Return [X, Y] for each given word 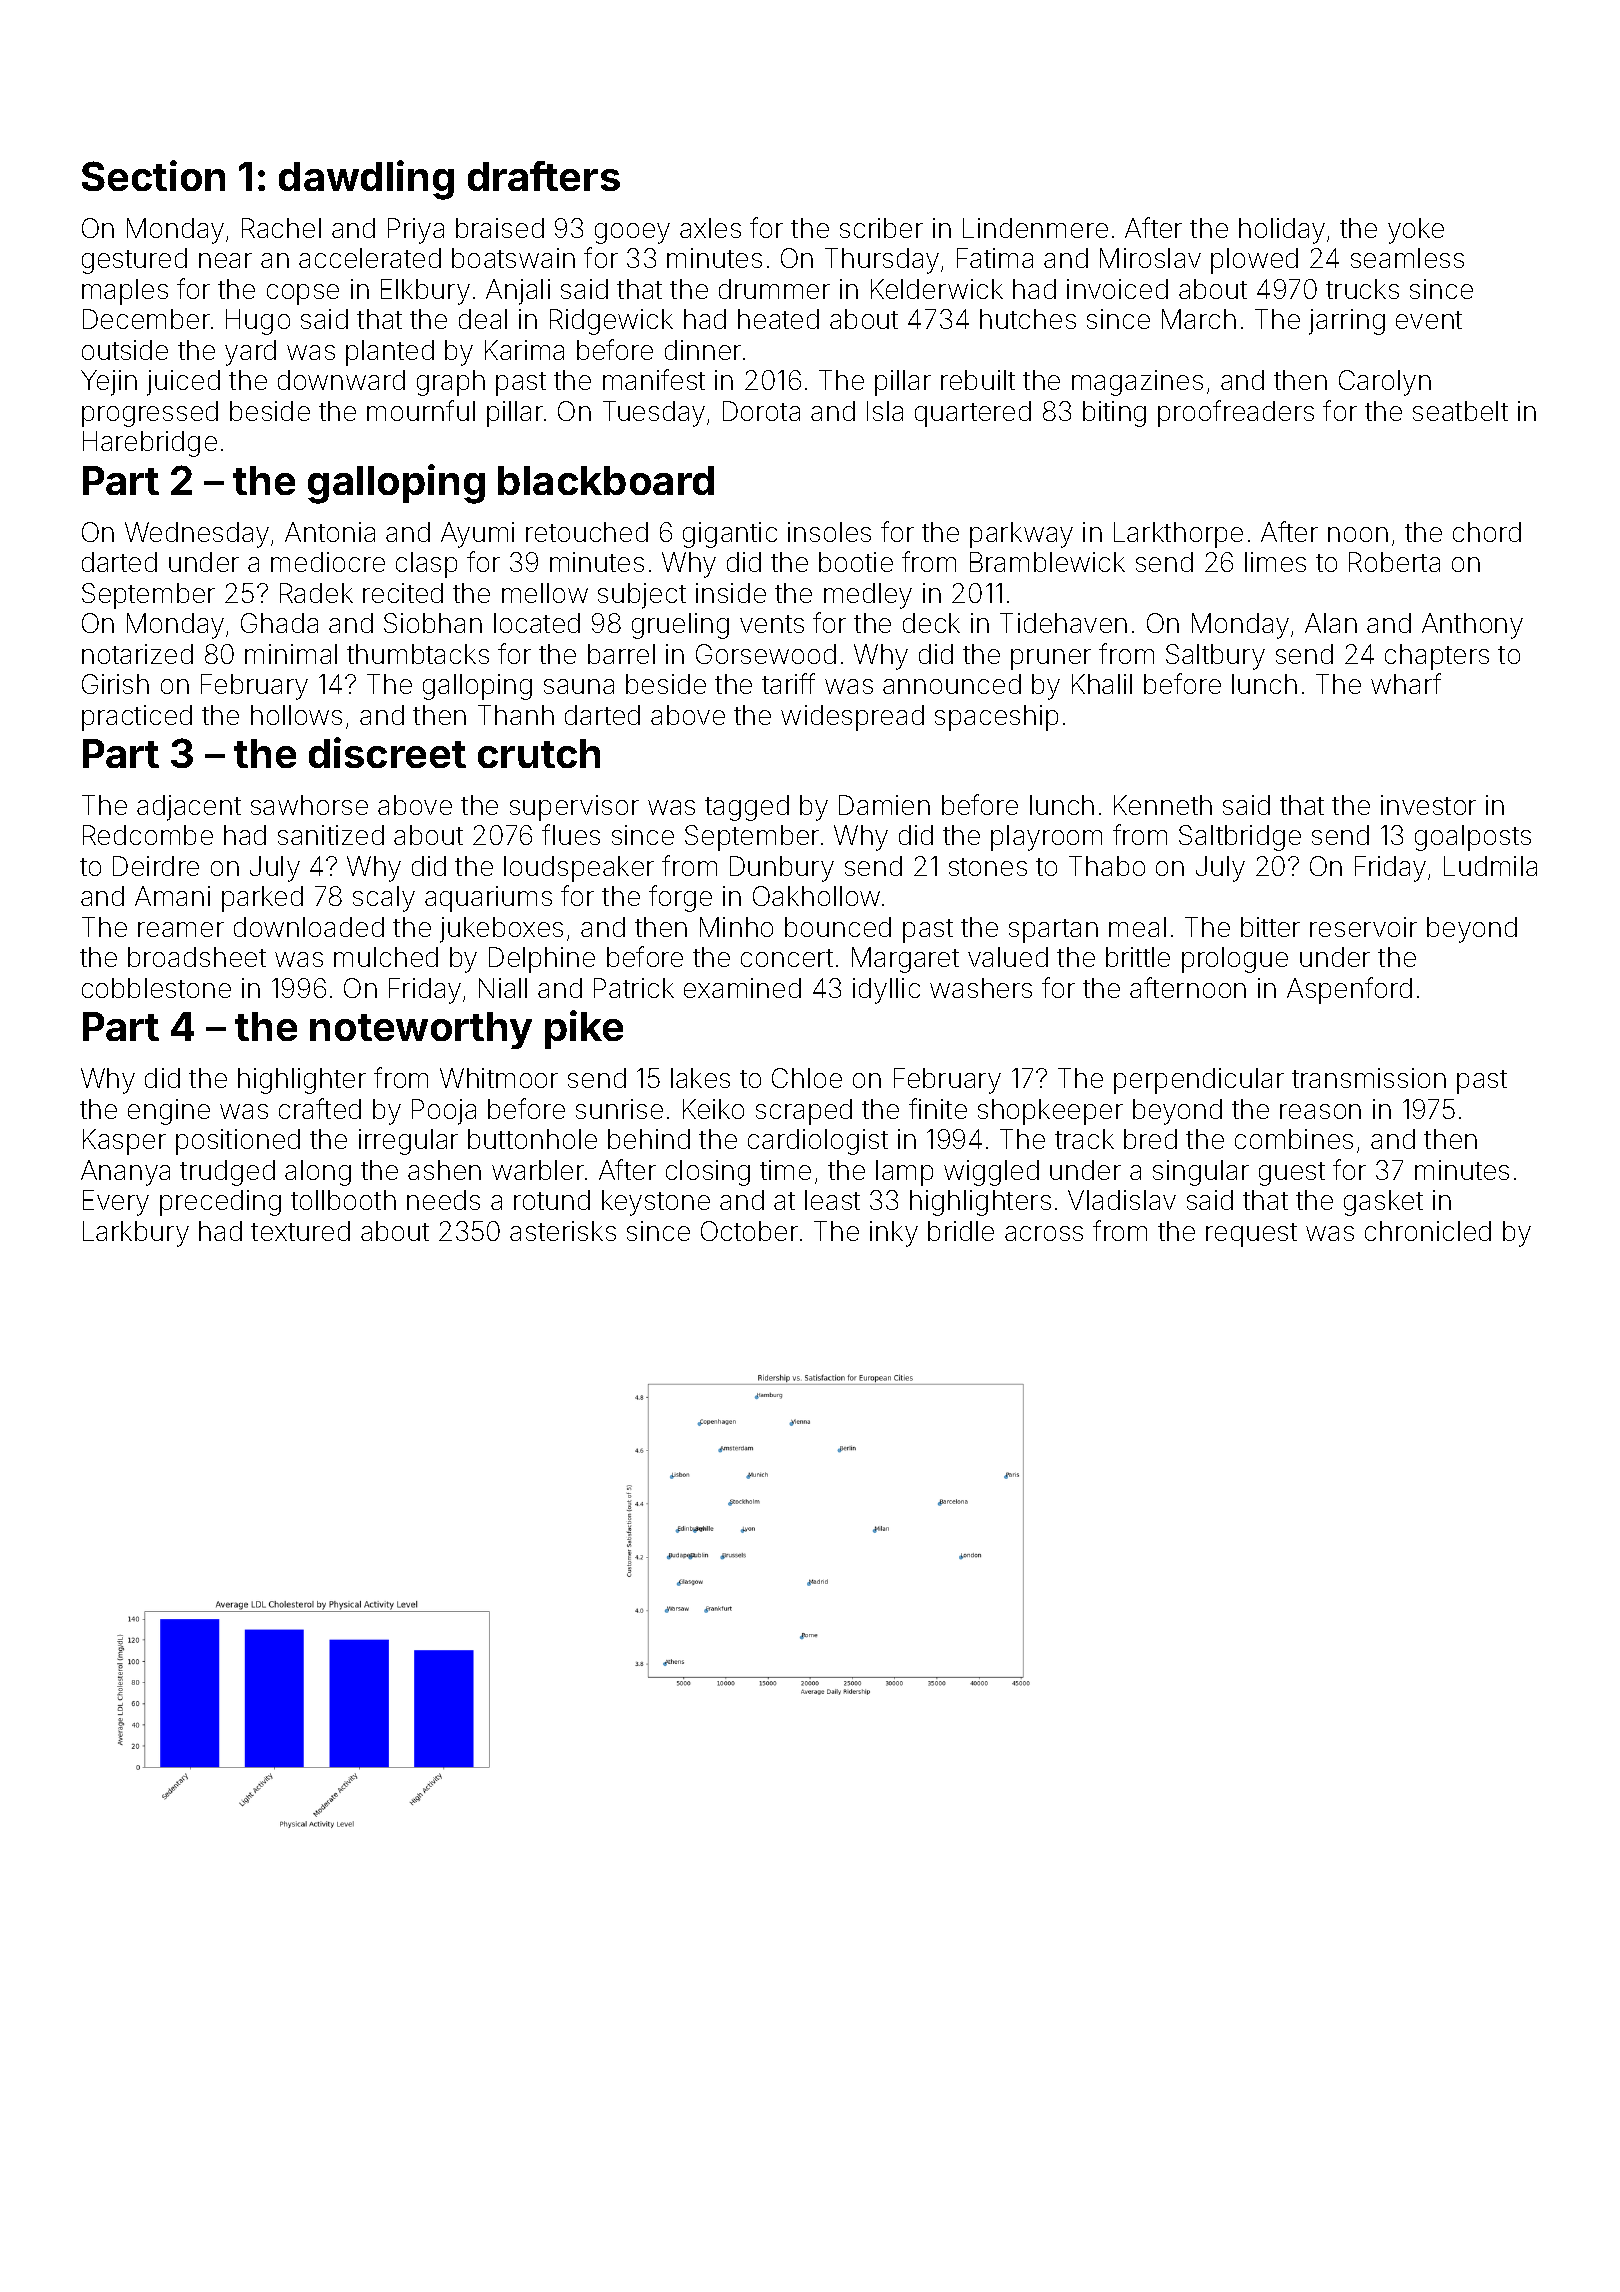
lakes [700, 1078]
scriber [881, 228]
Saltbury [1215, 657]
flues [571, 834]
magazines [1137, 383]
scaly [384, 899]
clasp [426, 565]
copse [303, 294]
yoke [1416, 231]
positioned [238, 1142]
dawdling [366, 180]
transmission [1369, 1078]
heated [778, 319]
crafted [320, 1108]
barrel [621, 654]
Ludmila [1490, 866]
